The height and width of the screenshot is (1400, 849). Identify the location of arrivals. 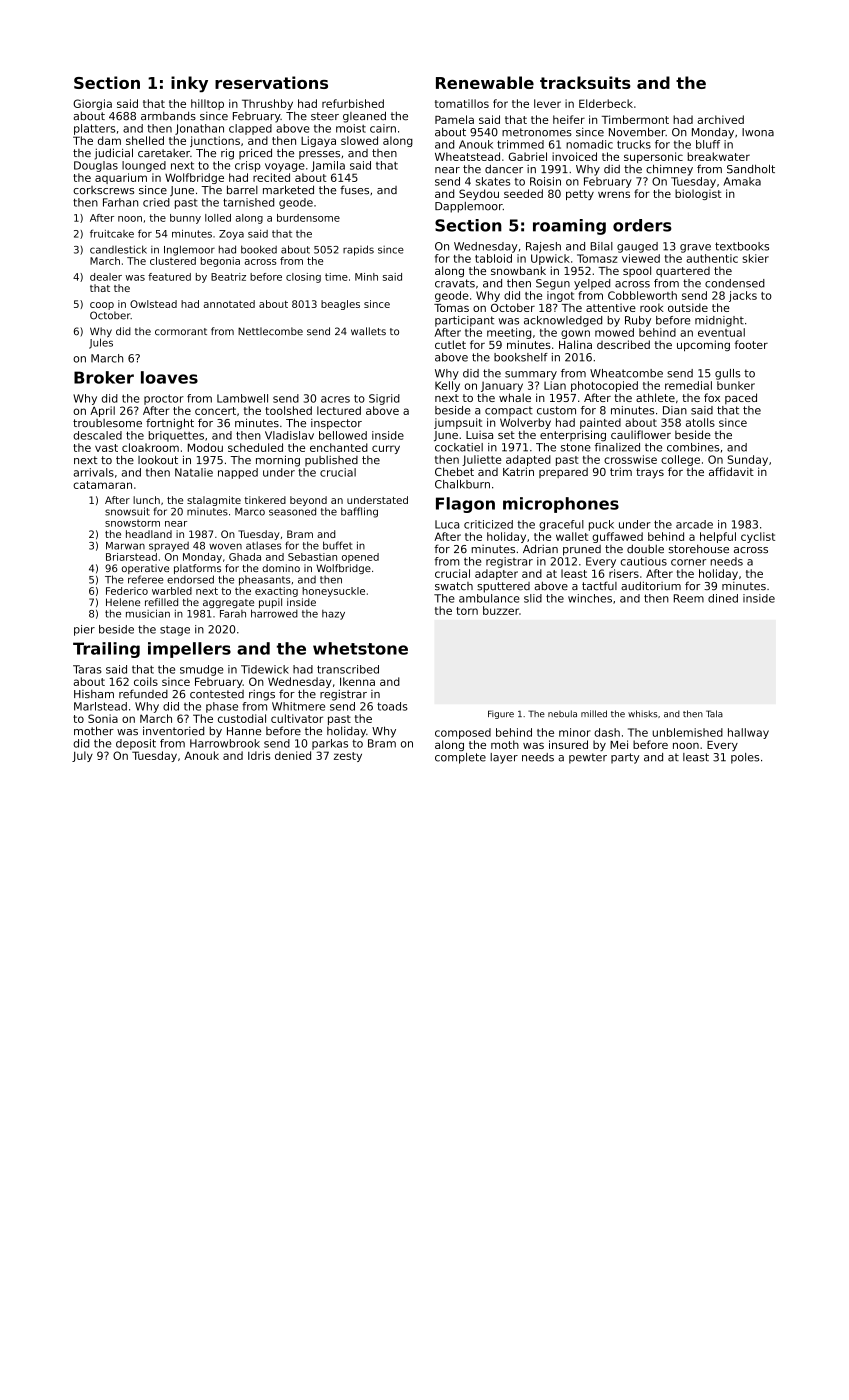
(94, 472).
